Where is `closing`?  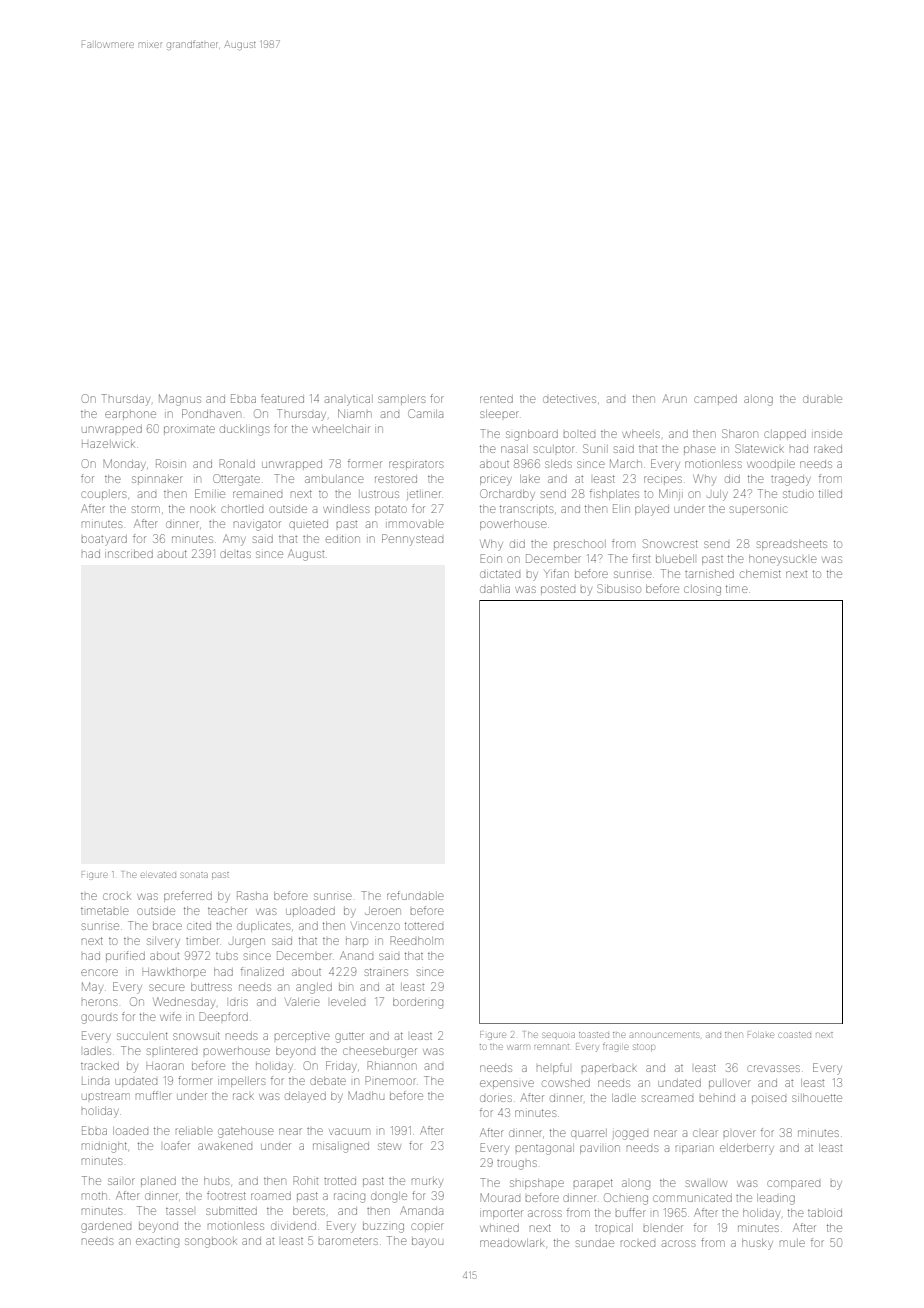
closing is located at coordinates (702, 591).
